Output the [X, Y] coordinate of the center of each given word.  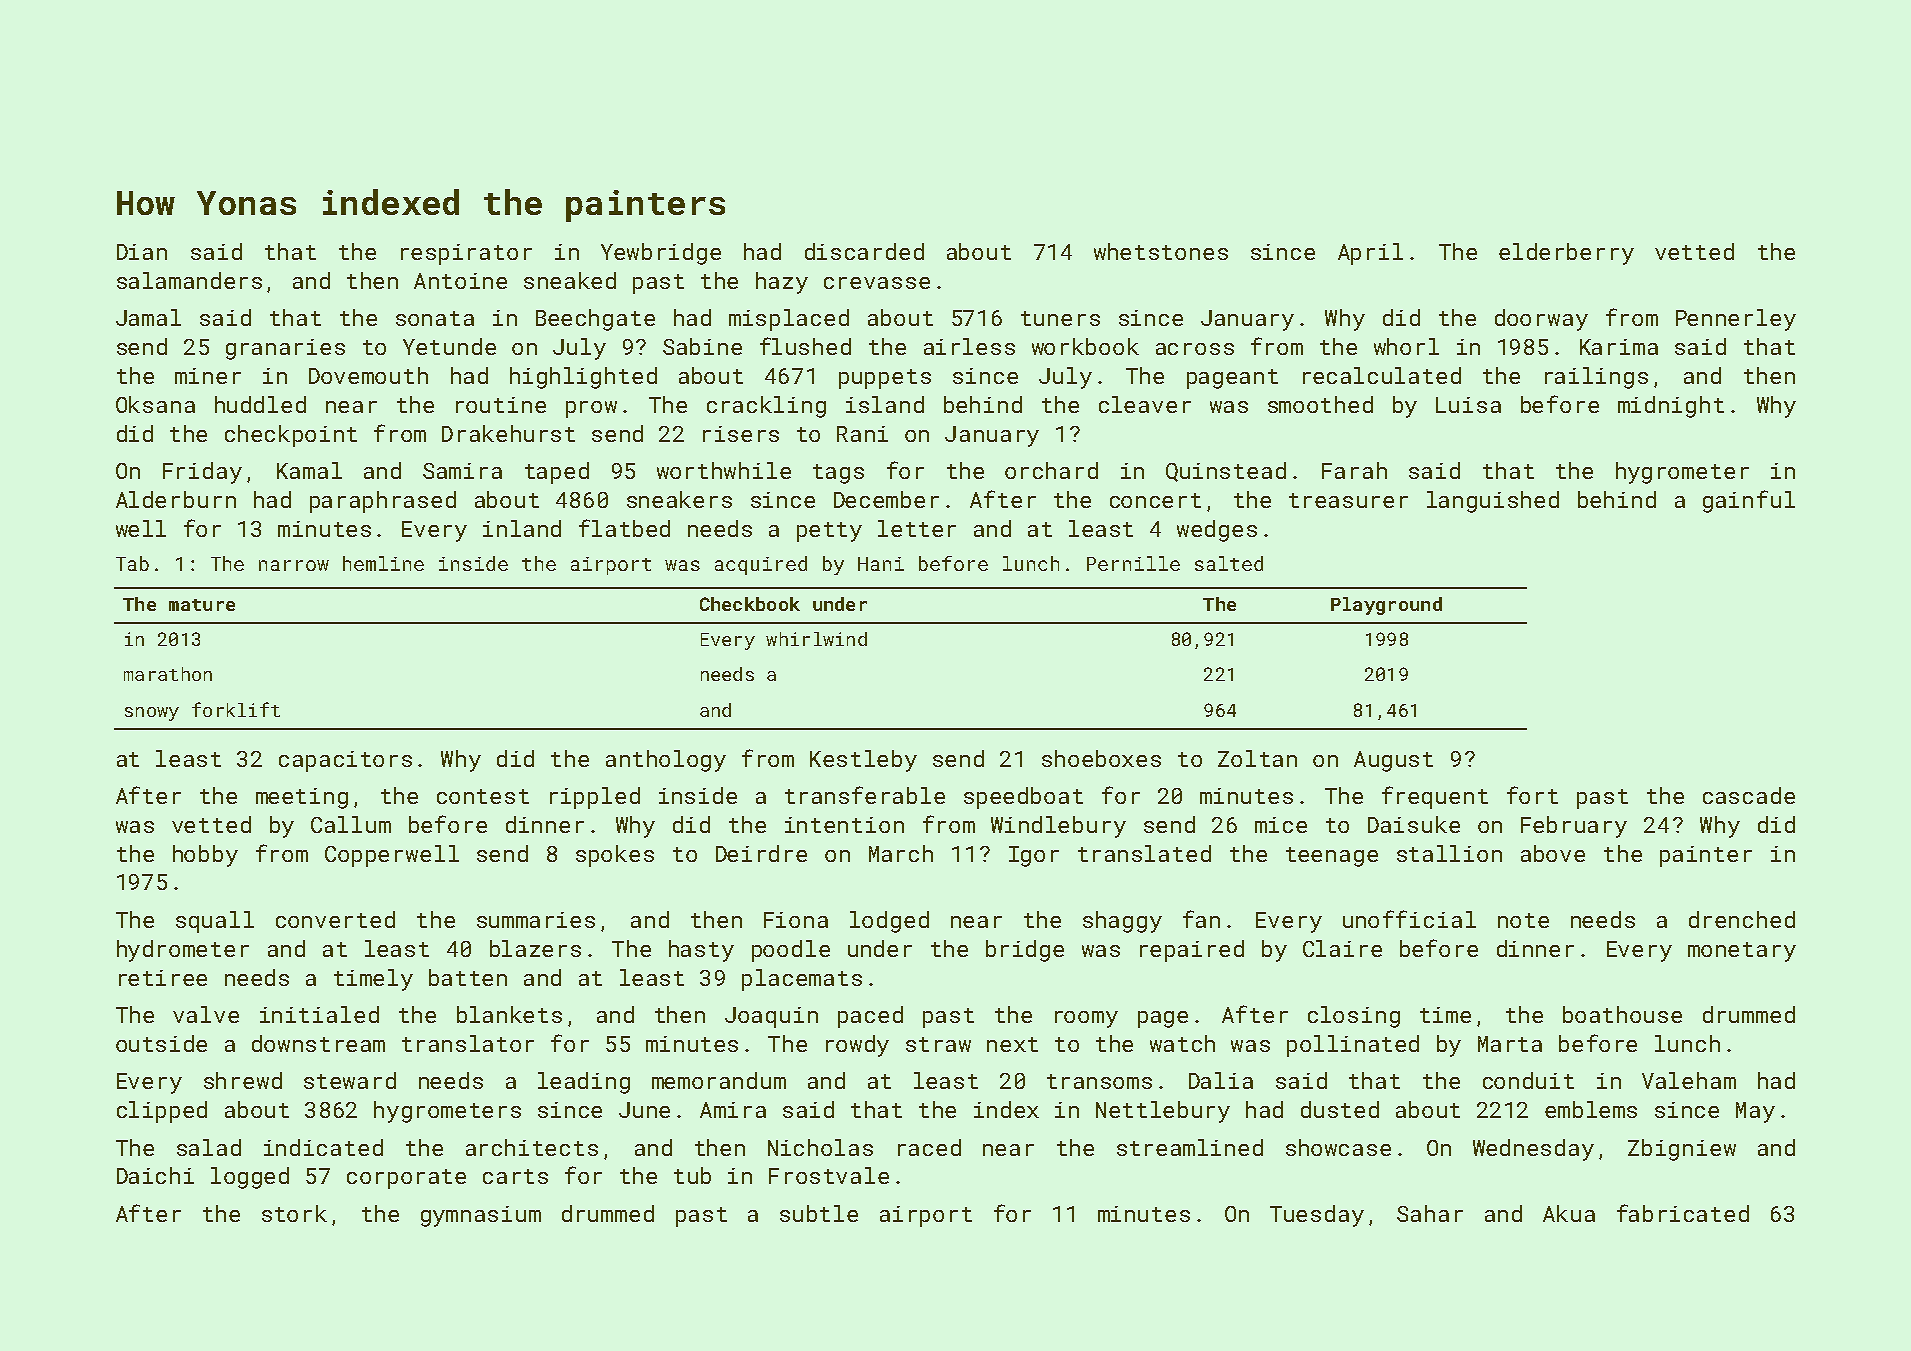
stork [294, 1213]
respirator [466, 254]
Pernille [1133, 563]
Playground [1386, 606]
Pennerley [1736, 320]
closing [1354, 1017]
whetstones [1161, 251]
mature [202, 605]
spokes [615, 856]
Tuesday [1317, 1216]
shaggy [1122, 922]
